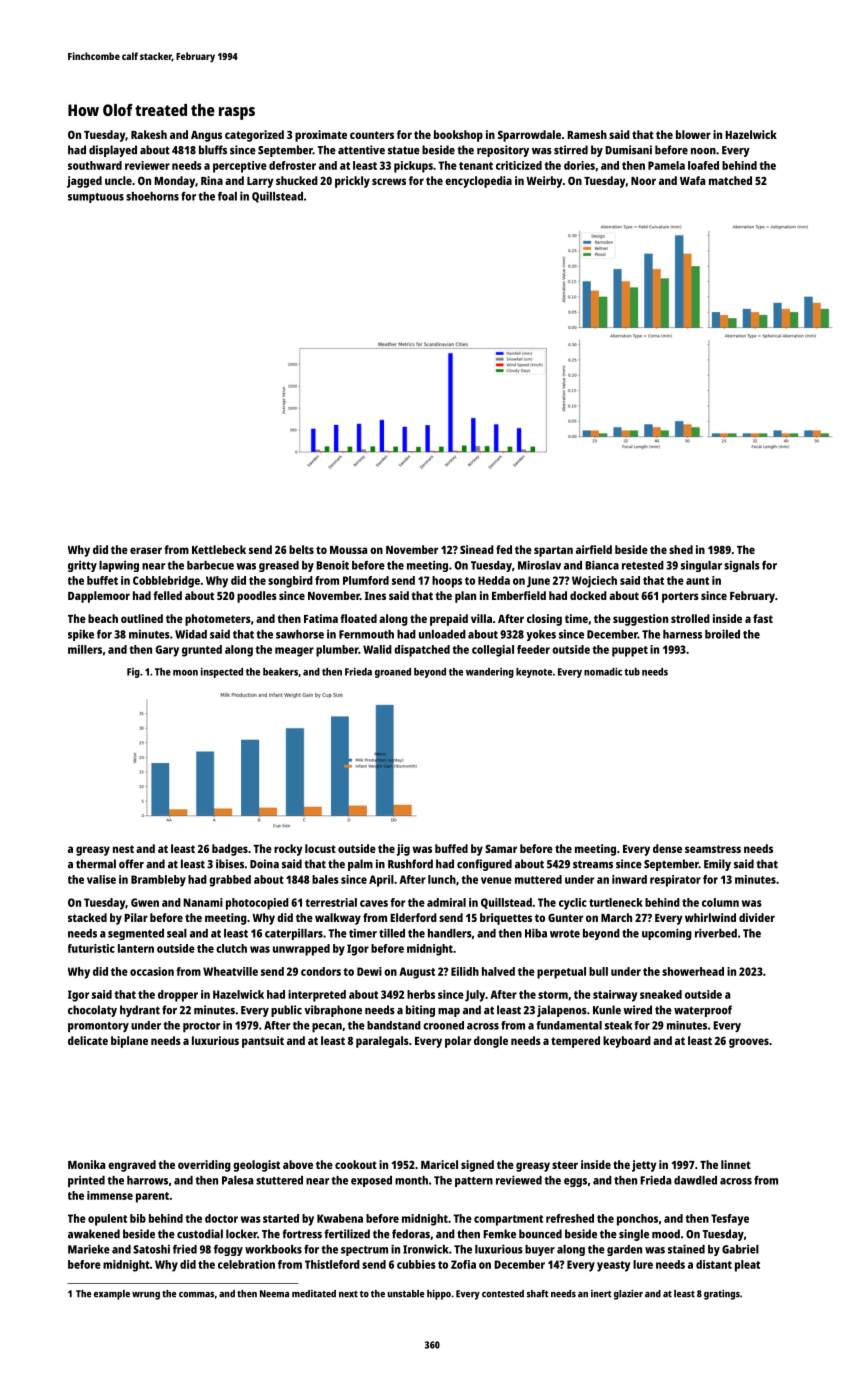 The image size is (849, 1400). What do you see at coordinates (348, 550) in the page?
I see `Moussa` at bounding box center [348, 550].
